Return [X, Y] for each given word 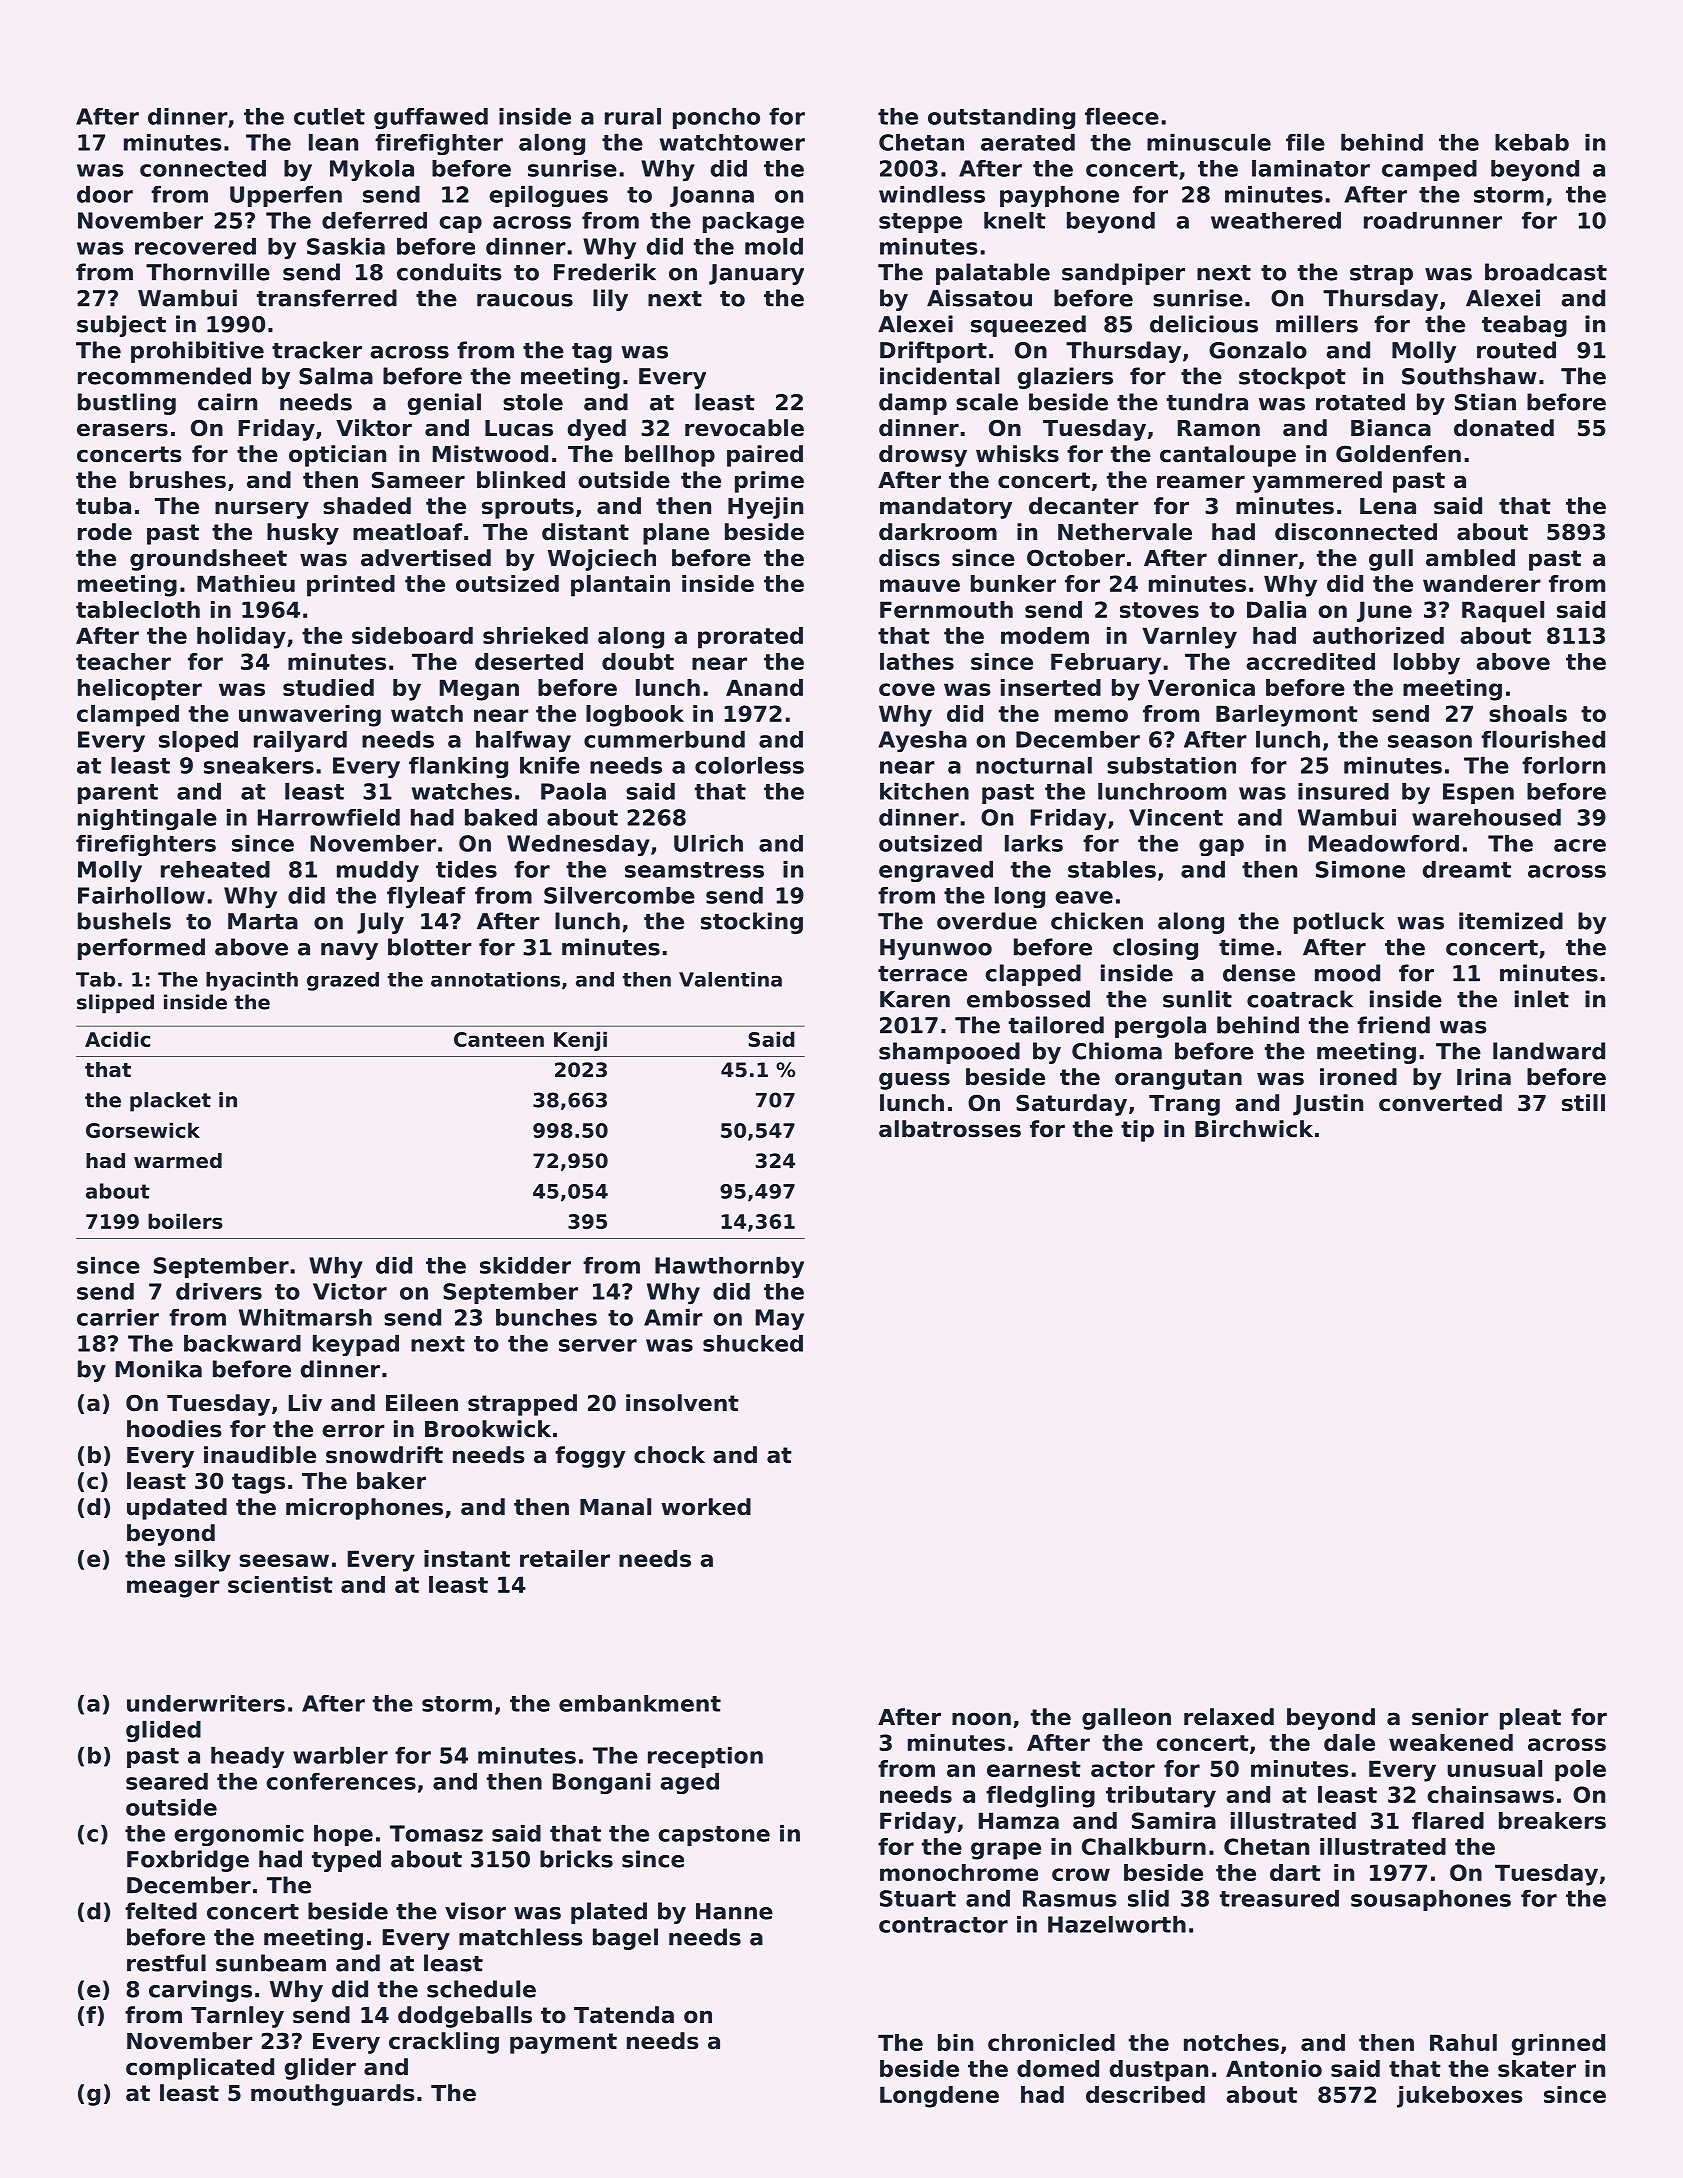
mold [774, 246]
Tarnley [237, 2017]
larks [1034, 843]
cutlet [329, 116]
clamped [128, 716]
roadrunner [1433, 220]
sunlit [1197, 999]
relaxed [1229, 1717]
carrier [118, 1317]
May [780, 1320]
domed [1058, 2068]
